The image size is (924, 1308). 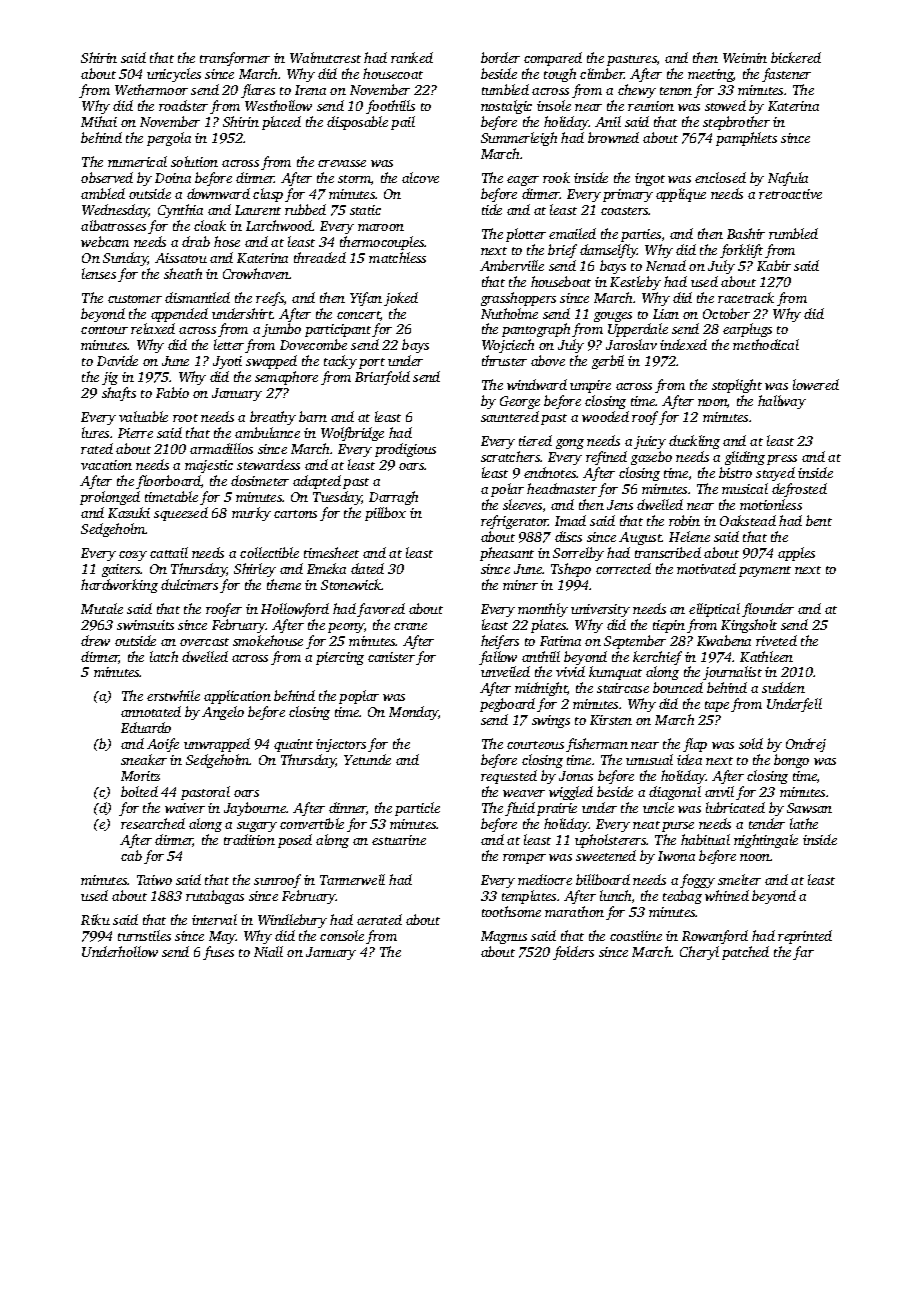 What do you see at coordinates (796, 57) in the page?
I see `bickered` at bounding box center [796, 57].
